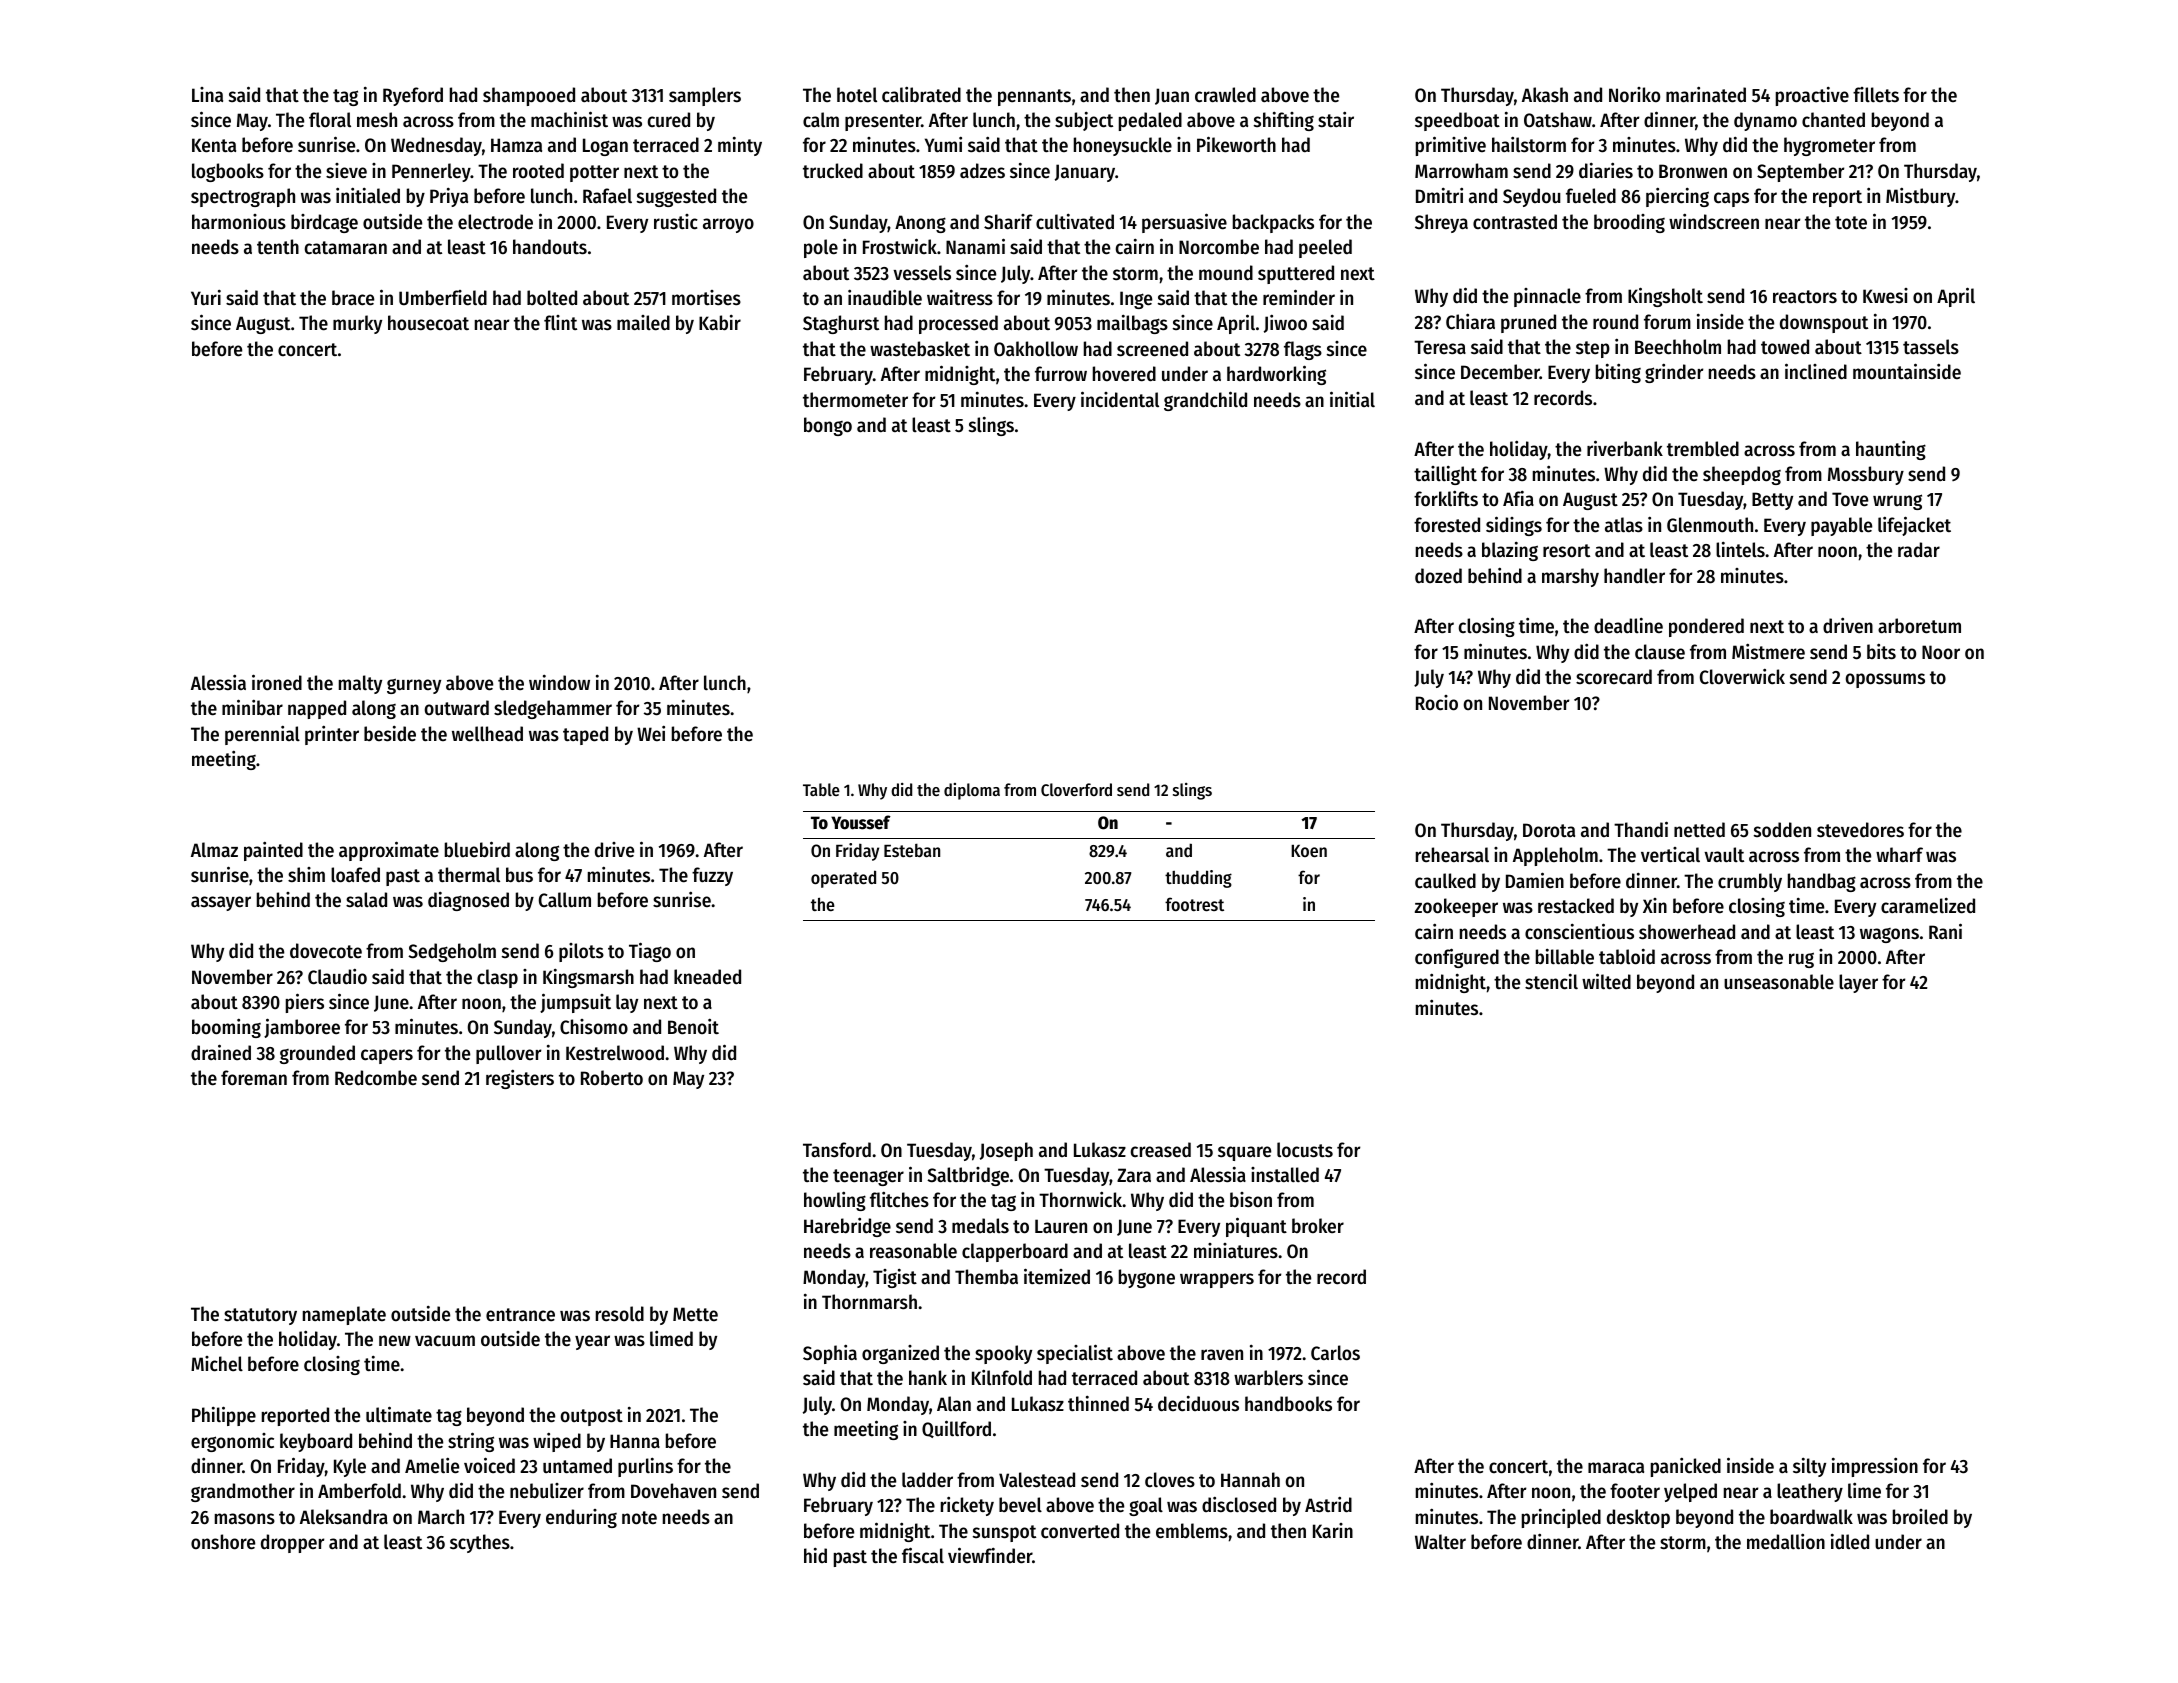 This page has height=1683, width=2178. What do you see at coordinates (815, 1555) in the page?
I see `hid` at bounding box center [815, 1555].
